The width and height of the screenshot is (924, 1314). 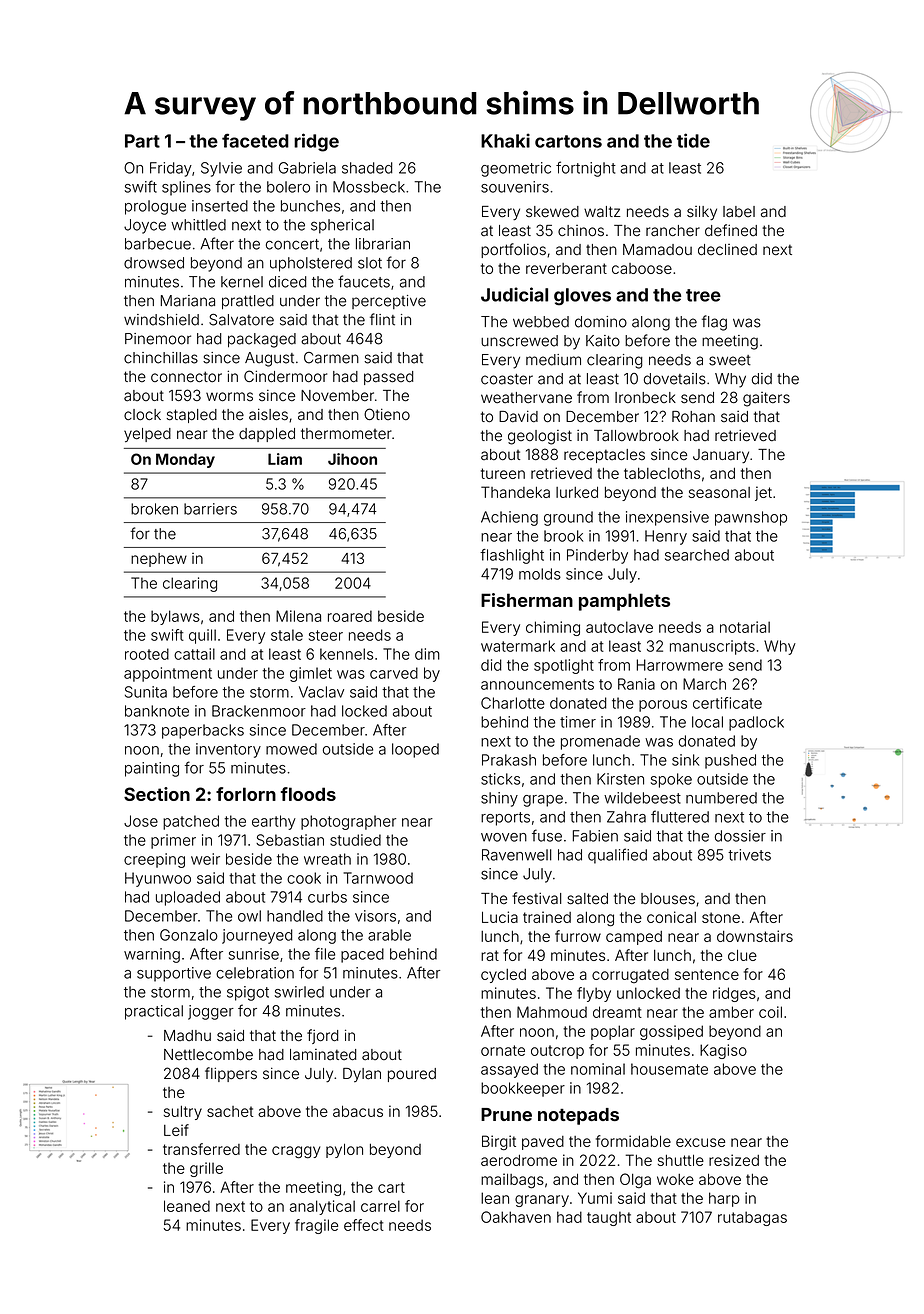 What do you see at coordinates (513, 250) in the screenshot?
I see `portfolios` at bounding box center [513, 250].
